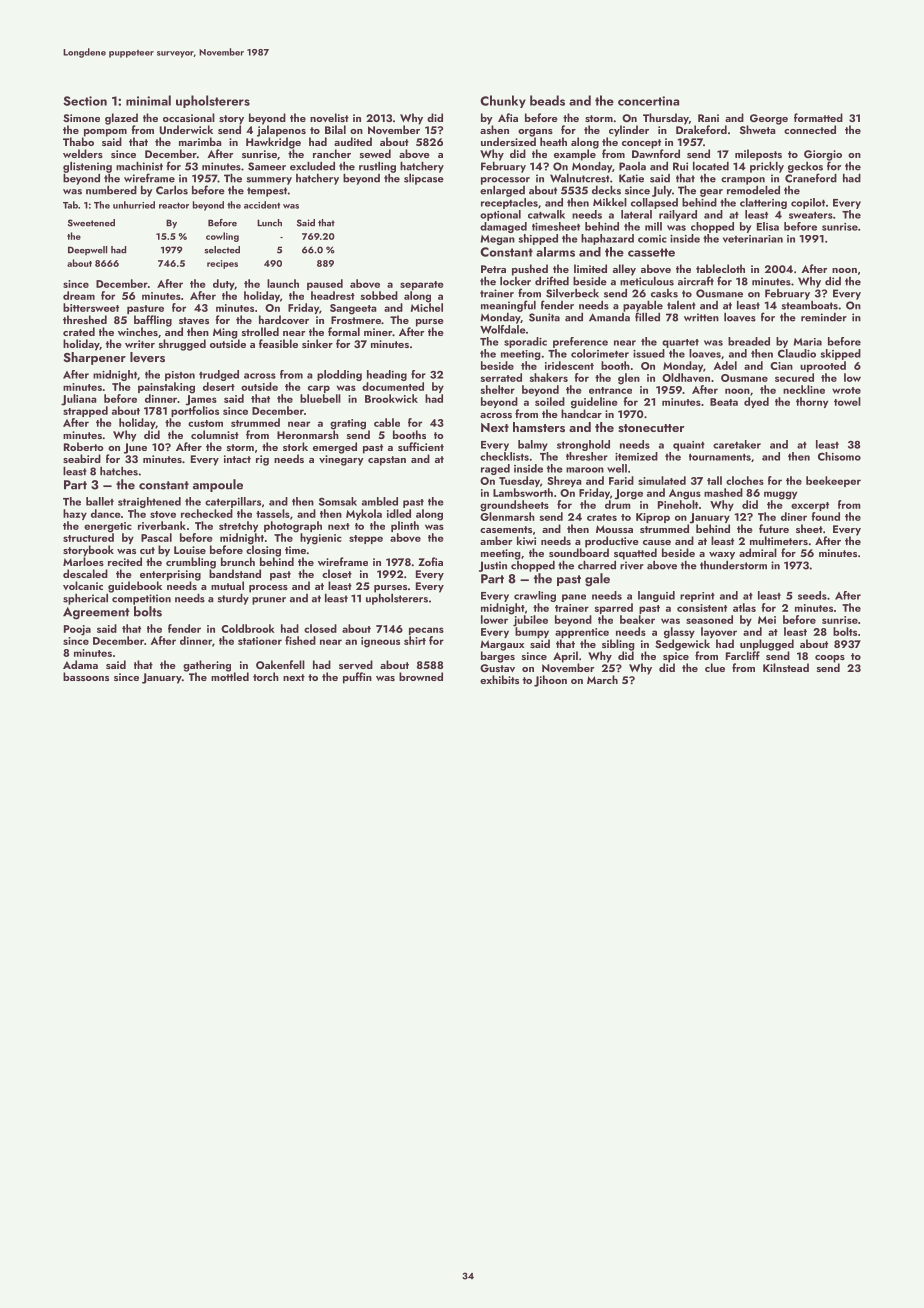 This page has width=924, height=1308. Describe the element at coordinates (148, 100) in the page. I see `minimal` at that location.
